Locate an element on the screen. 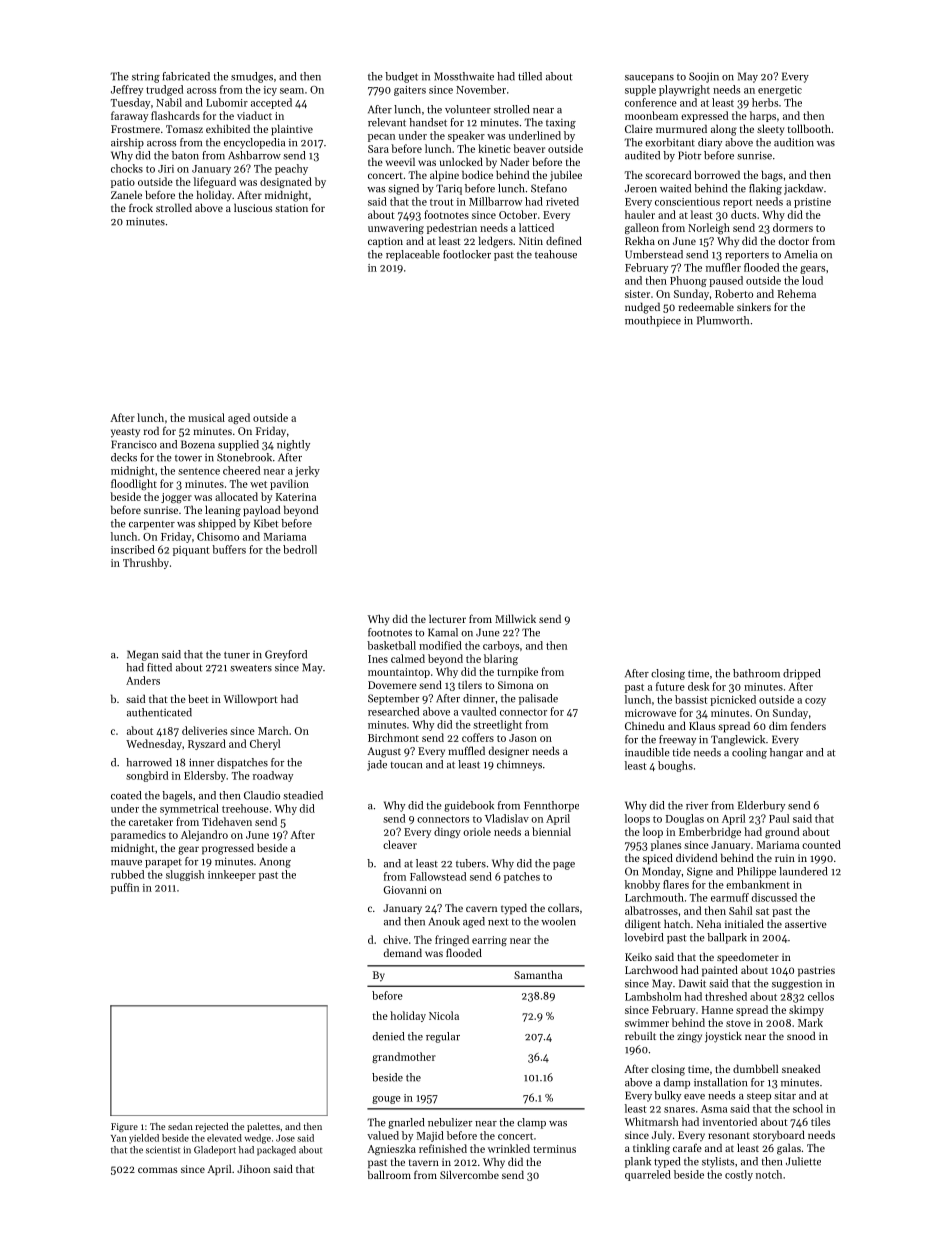 Image resolution: width=952 pixels, height=1233 pixels. Fennthorpe is located at coordinates (551, 806).
